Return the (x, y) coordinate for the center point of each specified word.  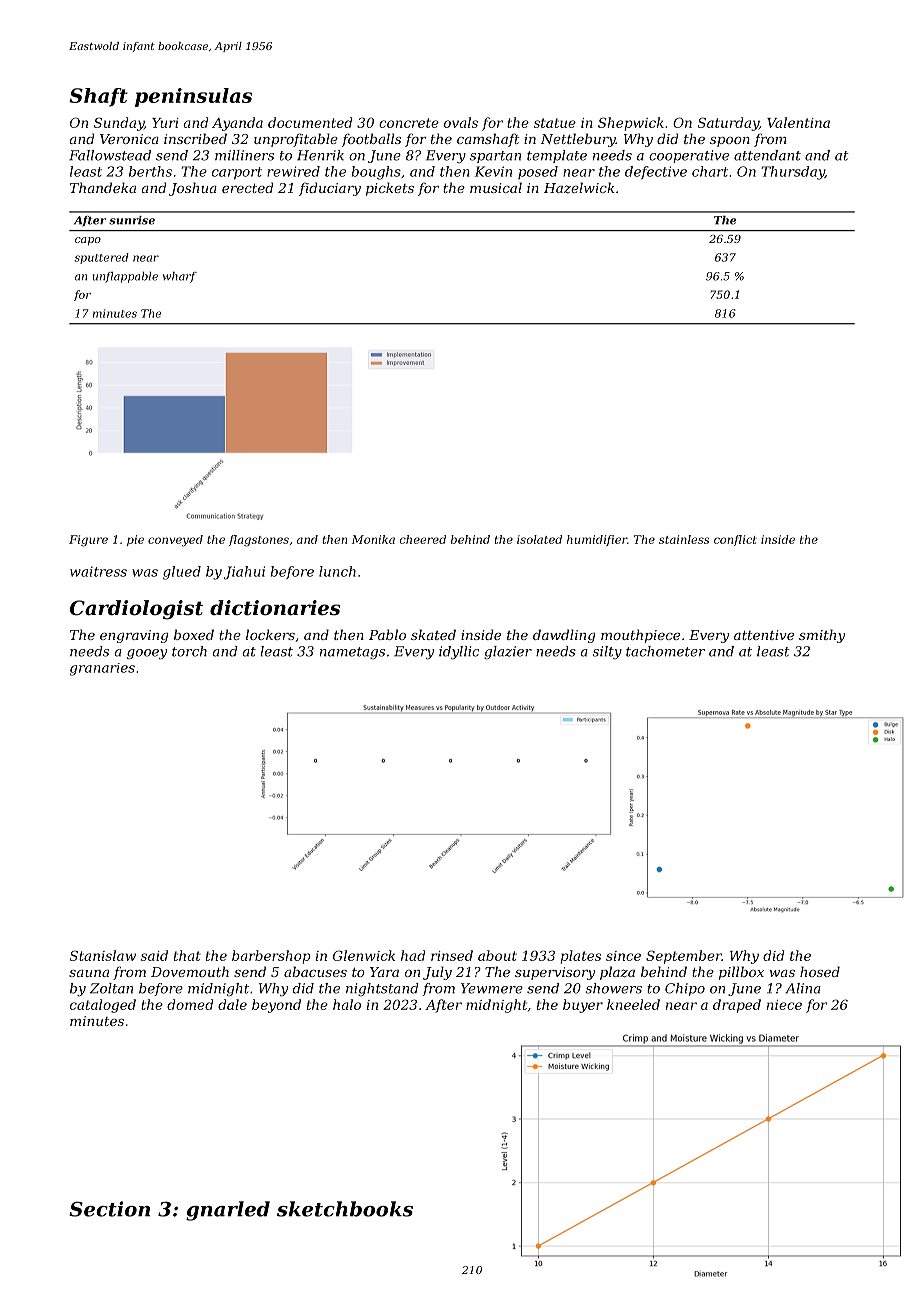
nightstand (382, 989)
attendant (767, 155)
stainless (684, 539)
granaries (102, 669)
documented (310, 122)
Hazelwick (579, 187)
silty (607, 652)
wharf (180, 277)
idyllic (459, 652)
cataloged (103, 1006)
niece (784, 1005)
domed (190, 1004)
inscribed (195, 138)
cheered (423, 539)
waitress (98, 572)
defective (656, 172)
